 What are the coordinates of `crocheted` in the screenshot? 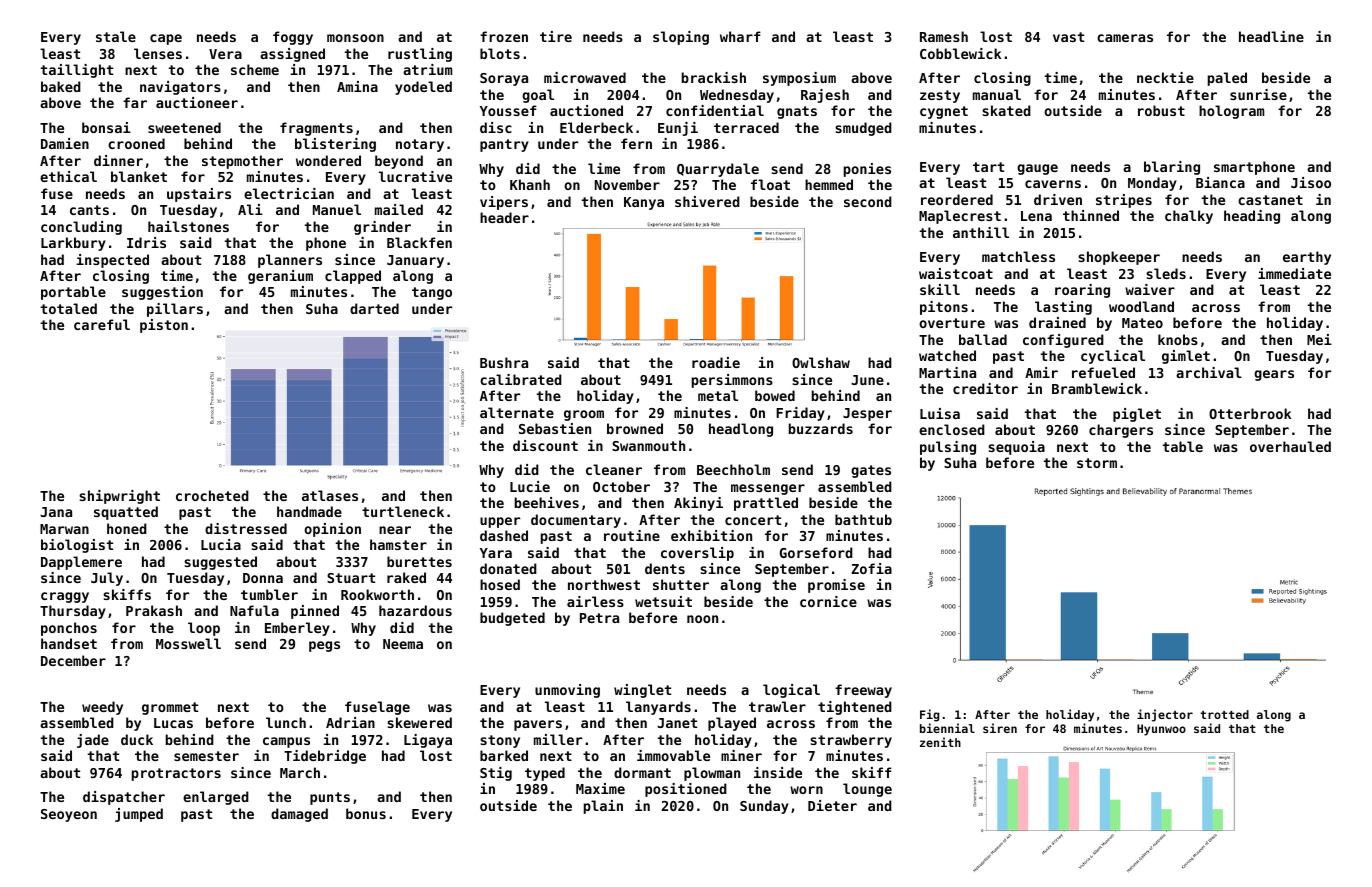 It's located at (212, 495).
